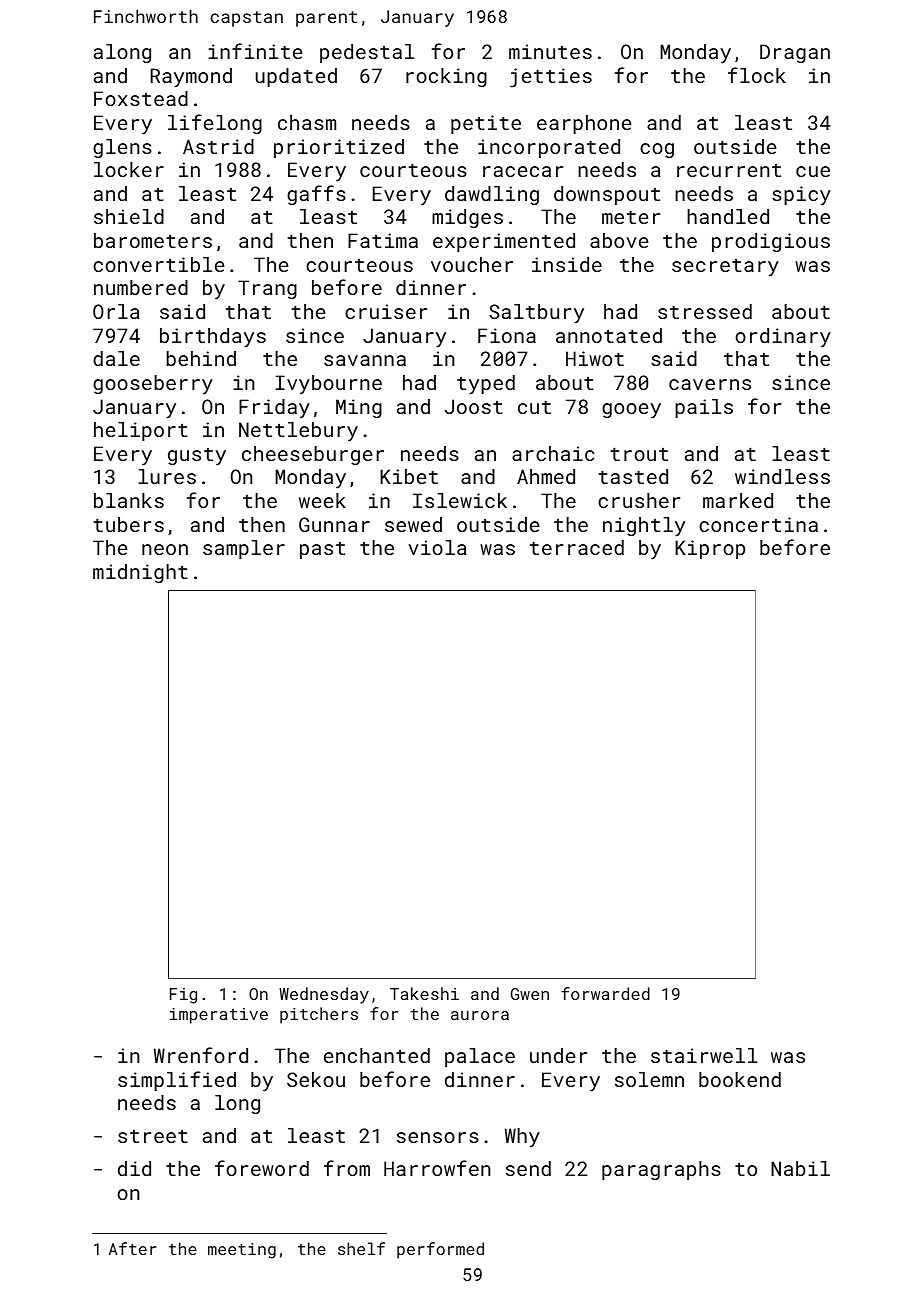  I want to click on nightly, so click(644, 527).
